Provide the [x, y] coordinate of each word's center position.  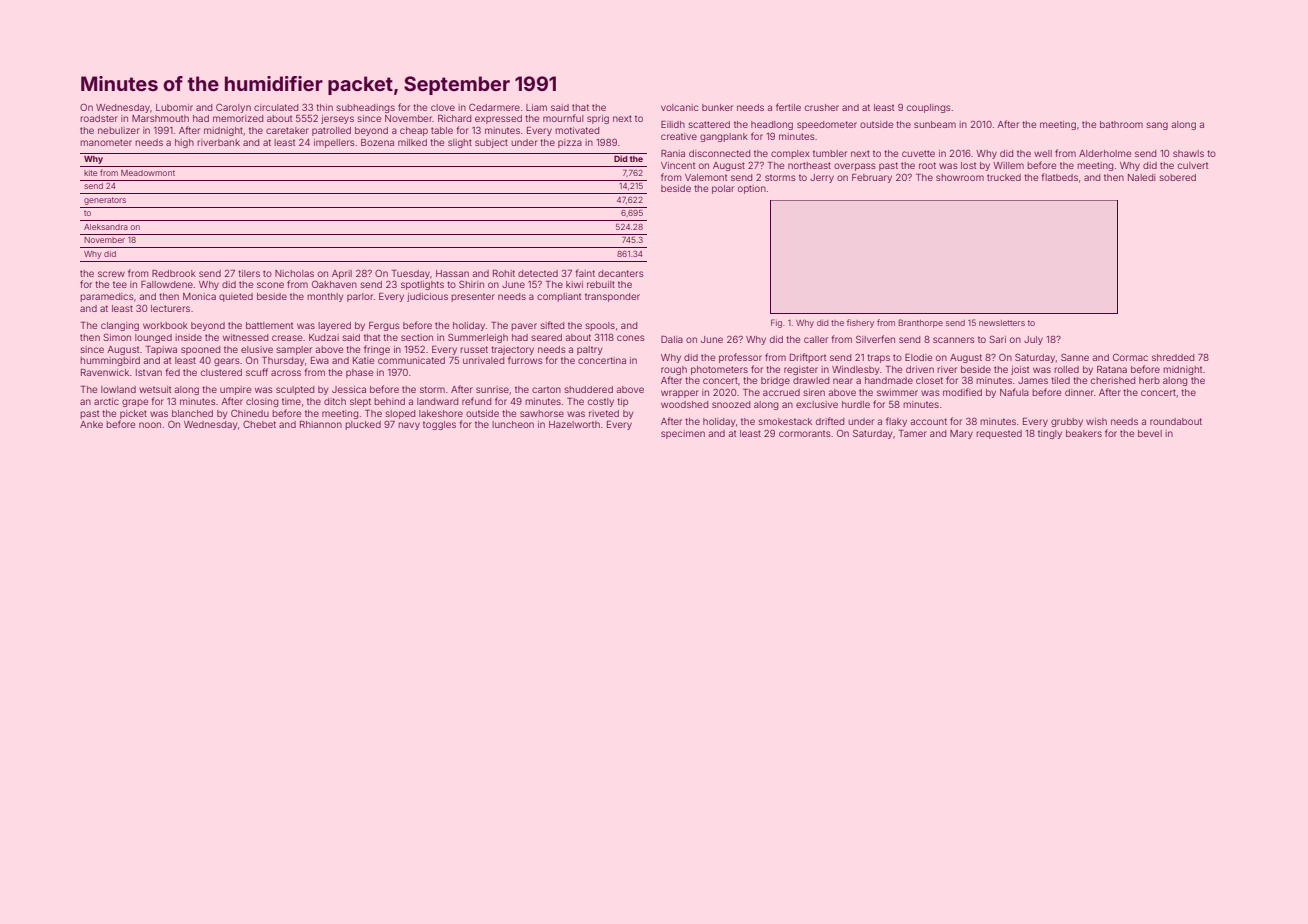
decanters [621, 273]
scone [270, 285]
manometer [106, 142]
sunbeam [935, 124]
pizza [570, 143]
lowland [118, 389]
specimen [683, 434]
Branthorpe [920, 323]
